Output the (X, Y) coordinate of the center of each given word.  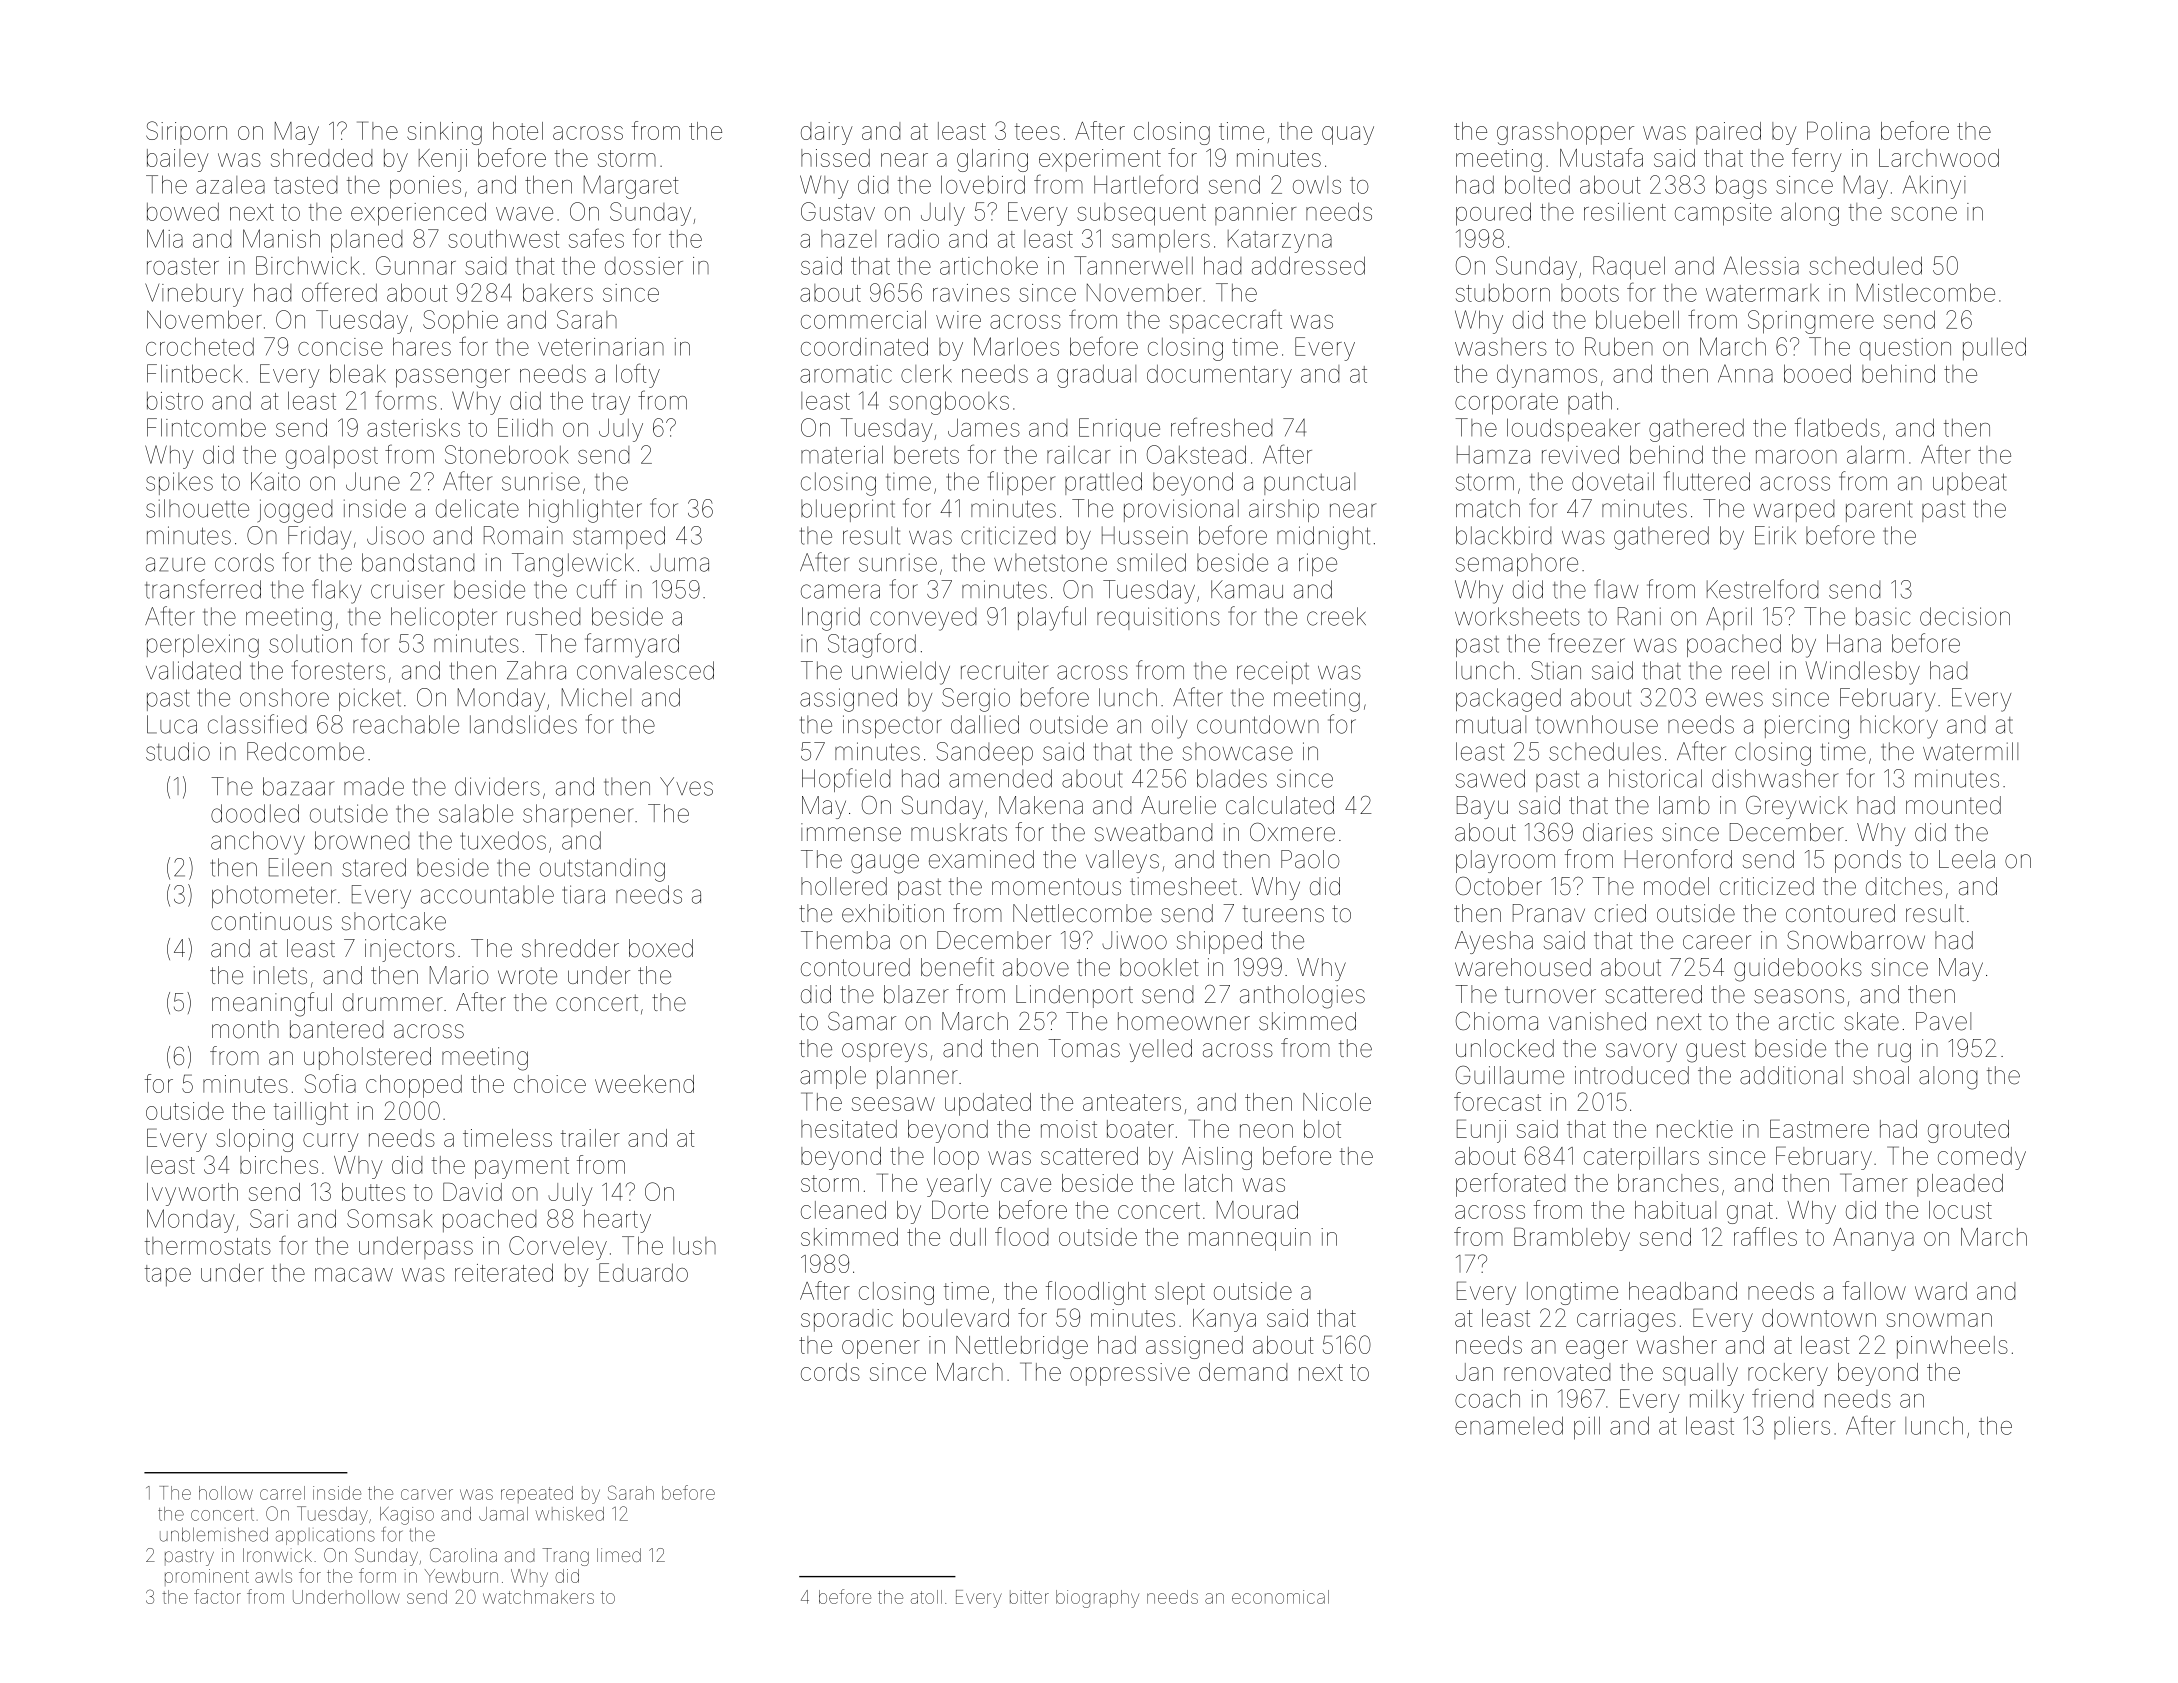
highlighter (585, 511)
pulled (1994, 348)
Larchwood (1939, 158)
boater (1140, 1129)
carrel (282, 1493)
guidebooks (1798, 970)
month (245, 1029)
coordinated (864, 346)
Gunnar (416, 265)
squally (1700, 1374)
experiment (1100, 160)
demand (1243, 1372)
